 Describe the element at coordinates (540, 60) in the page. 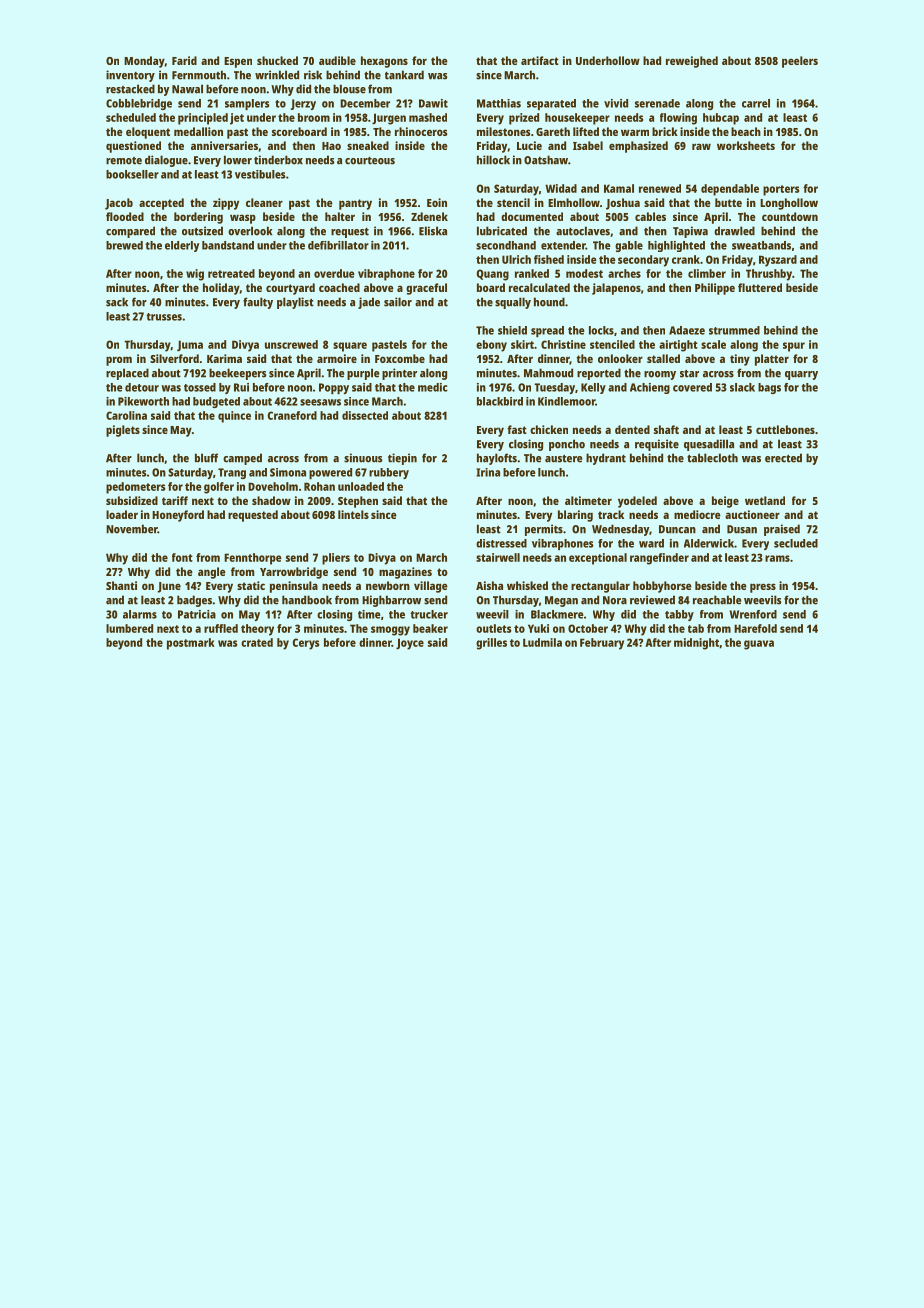

I see `artifact` at that location.
